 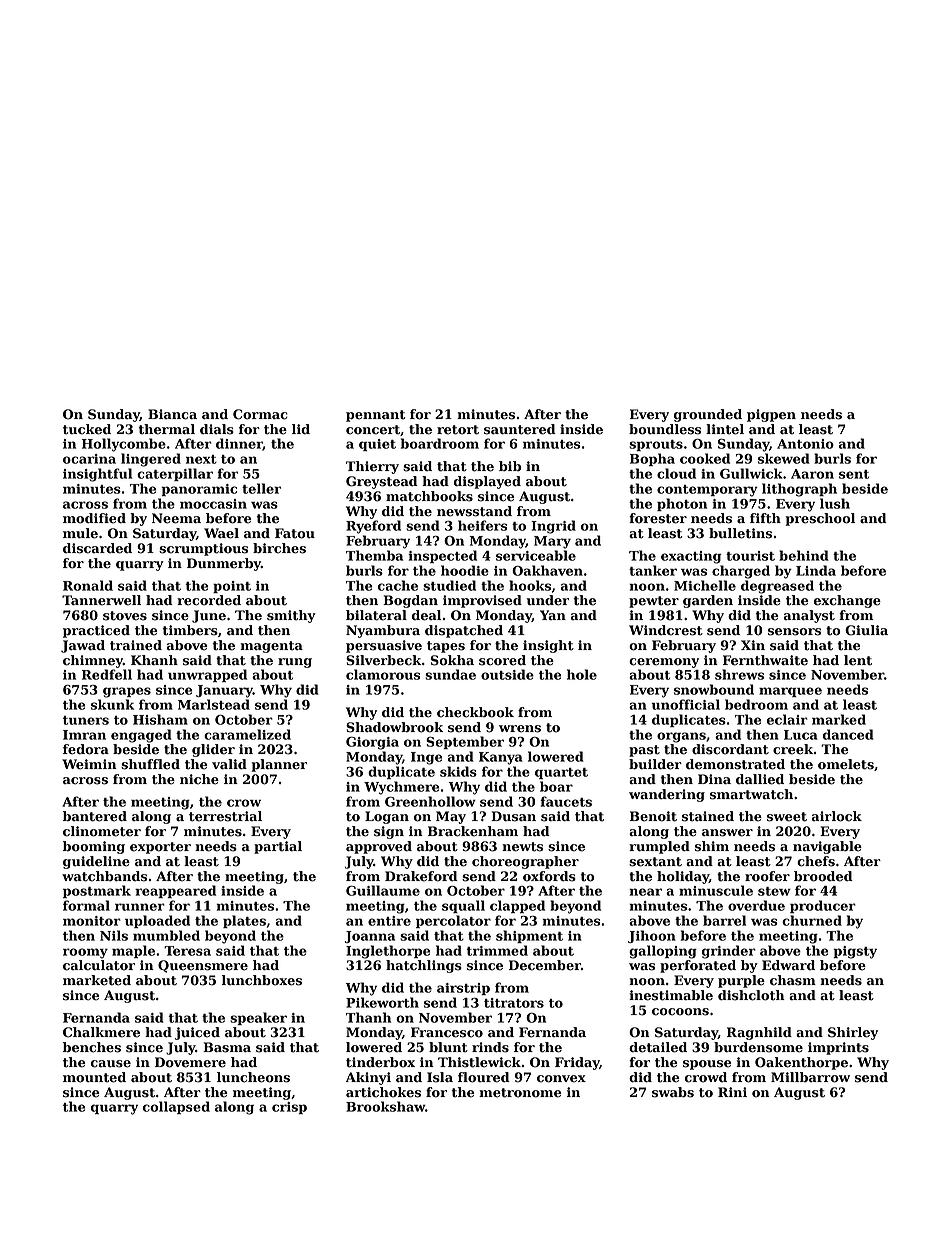 I want to click on Antonio, so click(x=805, y=444).
